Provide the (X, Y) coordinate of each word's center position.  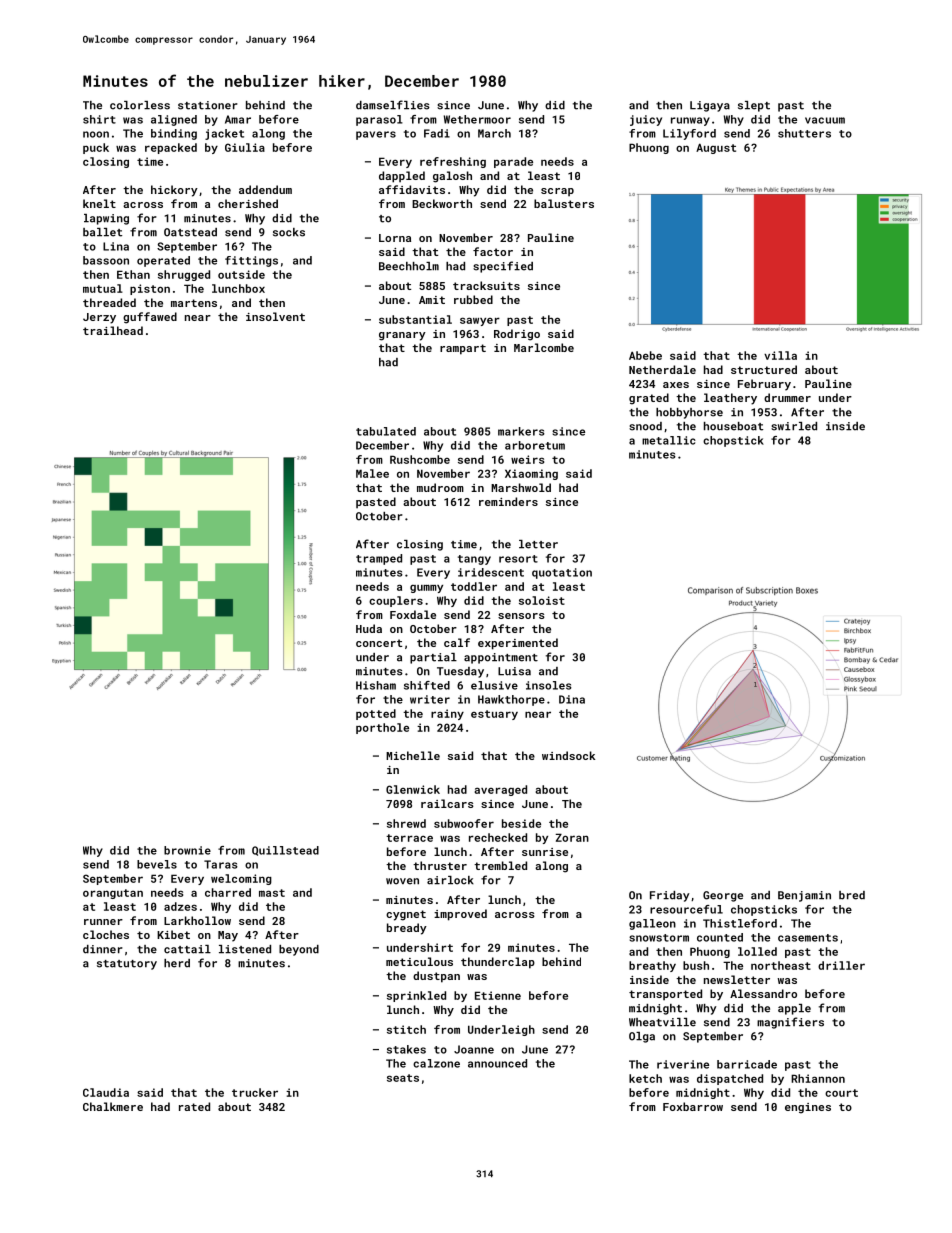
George (723, 896)
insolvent (275, 316)
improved (460, 915)
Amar (238, 119)
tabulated (386, 431)
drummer (787, 397)
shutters (804, 133)
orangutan (113, 894)
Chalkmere (113, 1106)
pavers (376, 135)
